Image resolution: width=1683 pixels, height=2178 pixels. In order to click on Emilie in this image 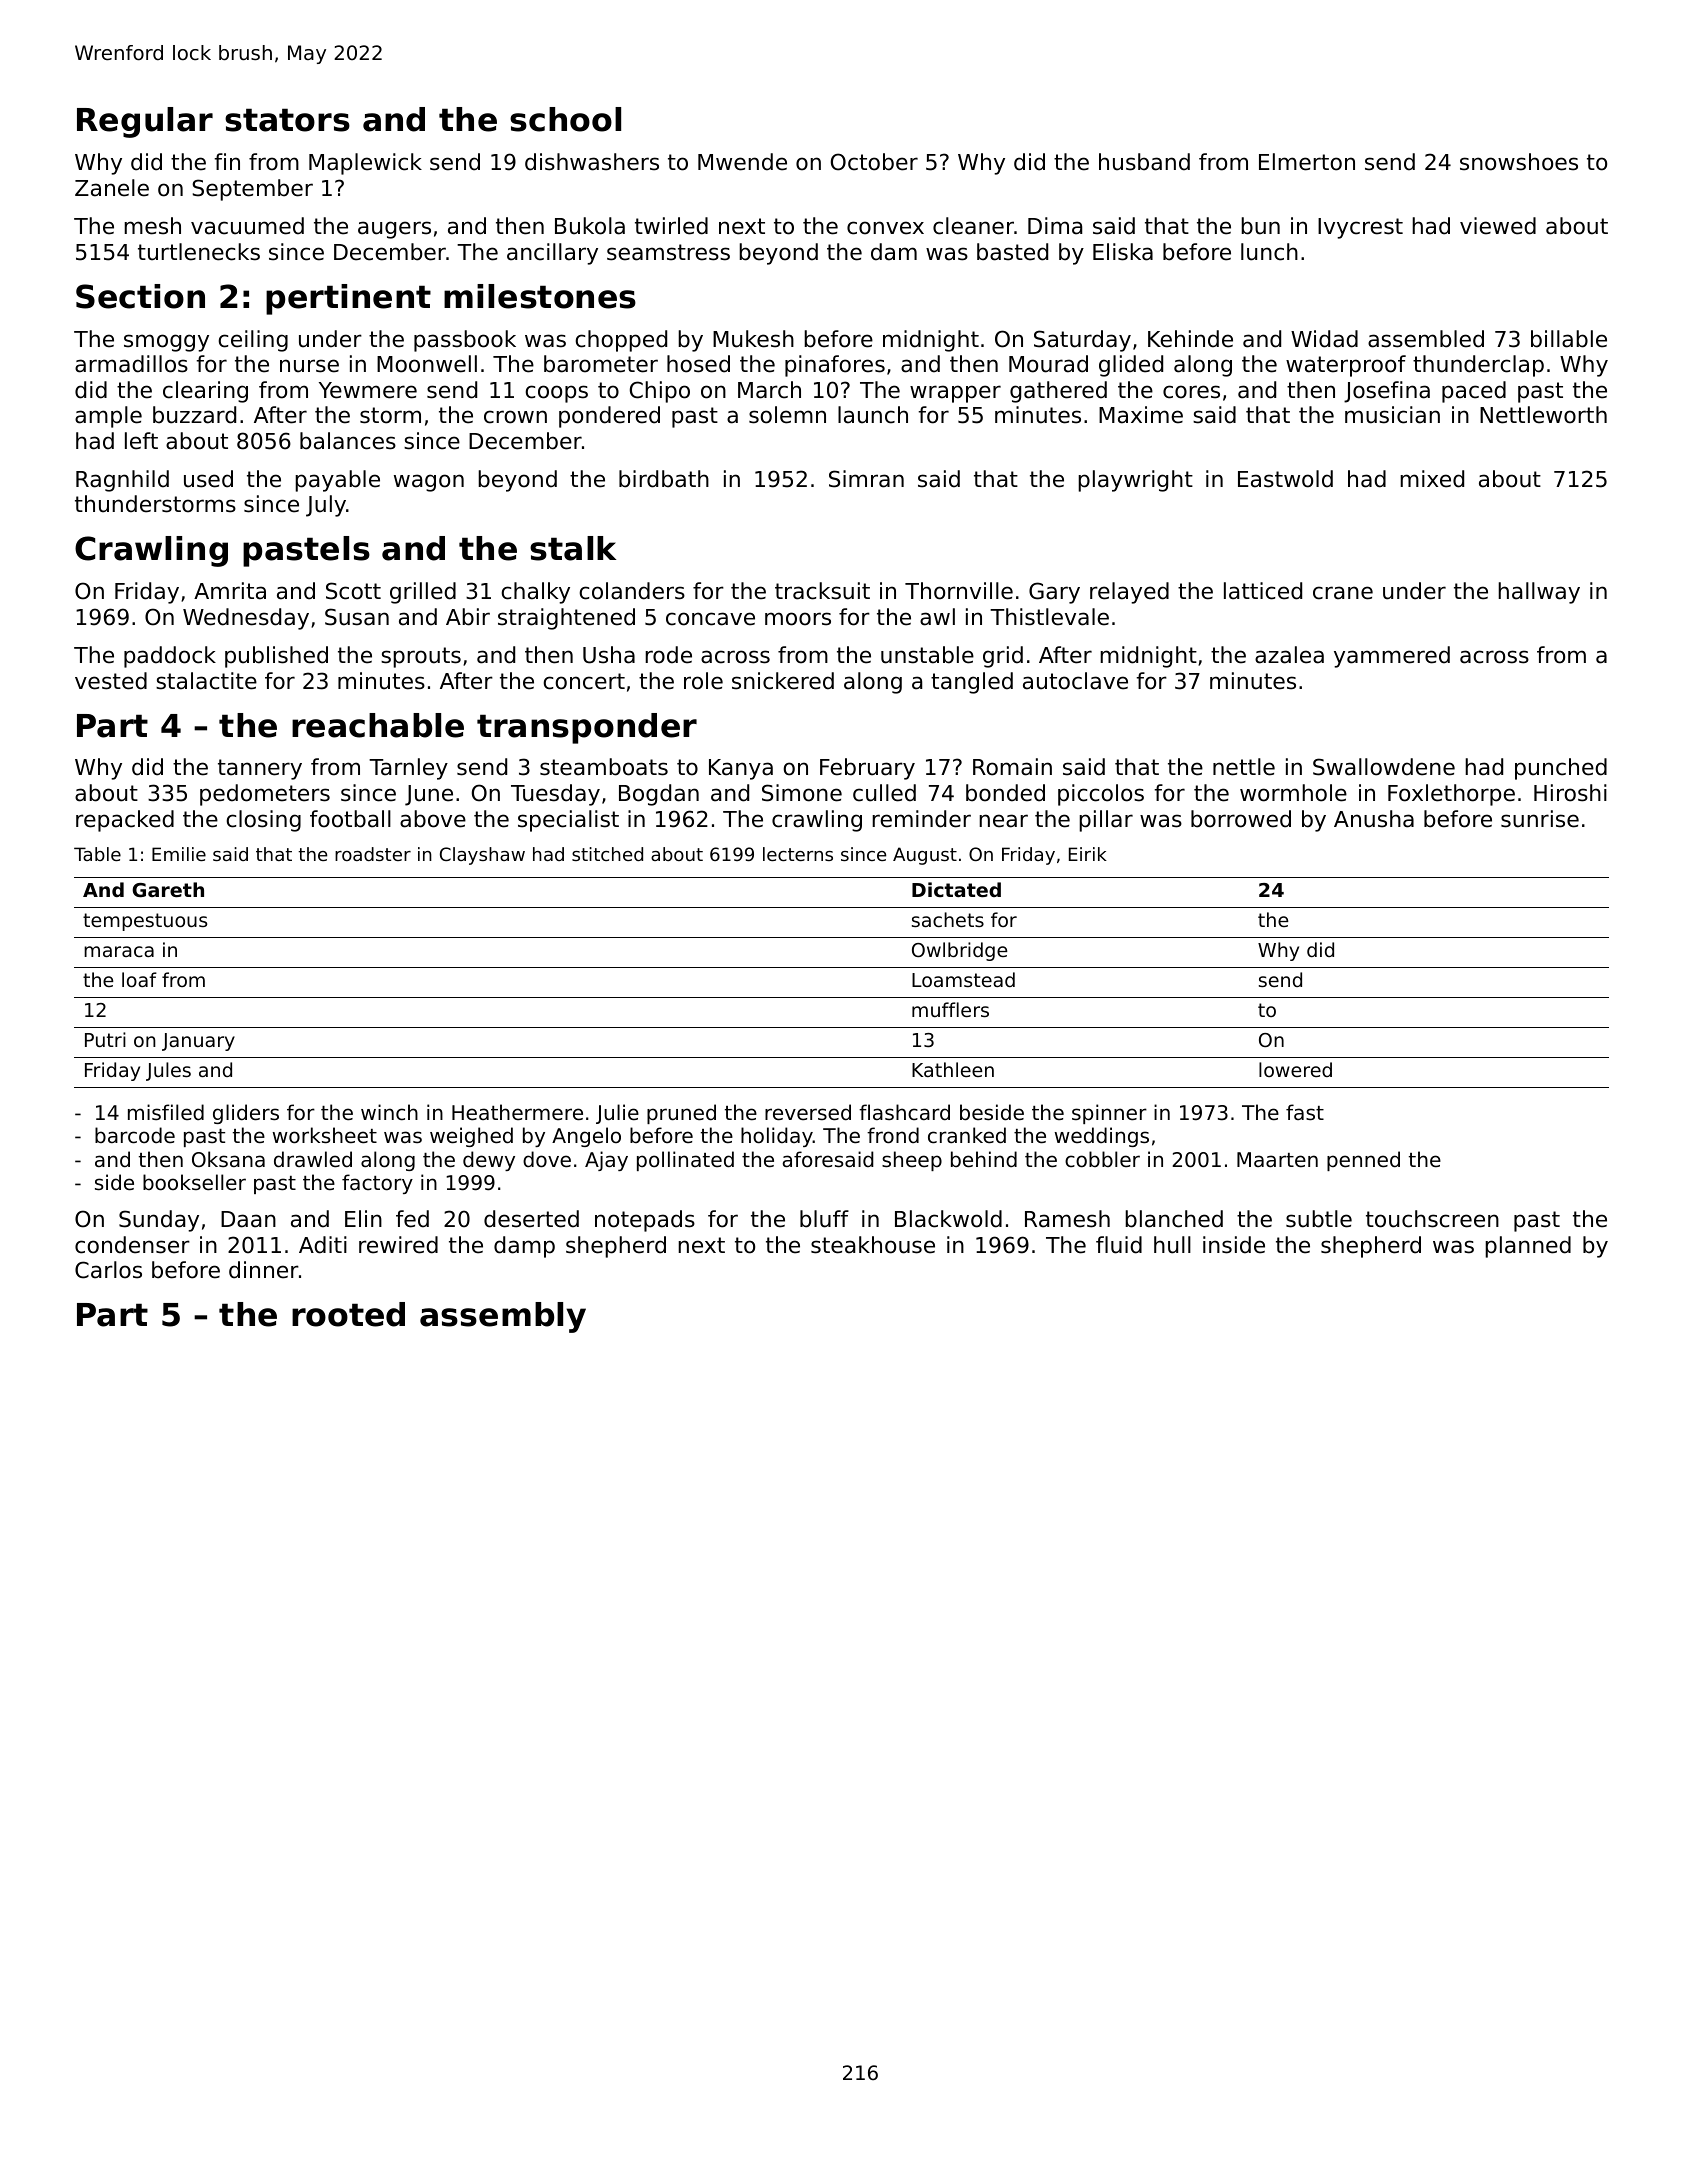, I will do `click(179, 854)`.
